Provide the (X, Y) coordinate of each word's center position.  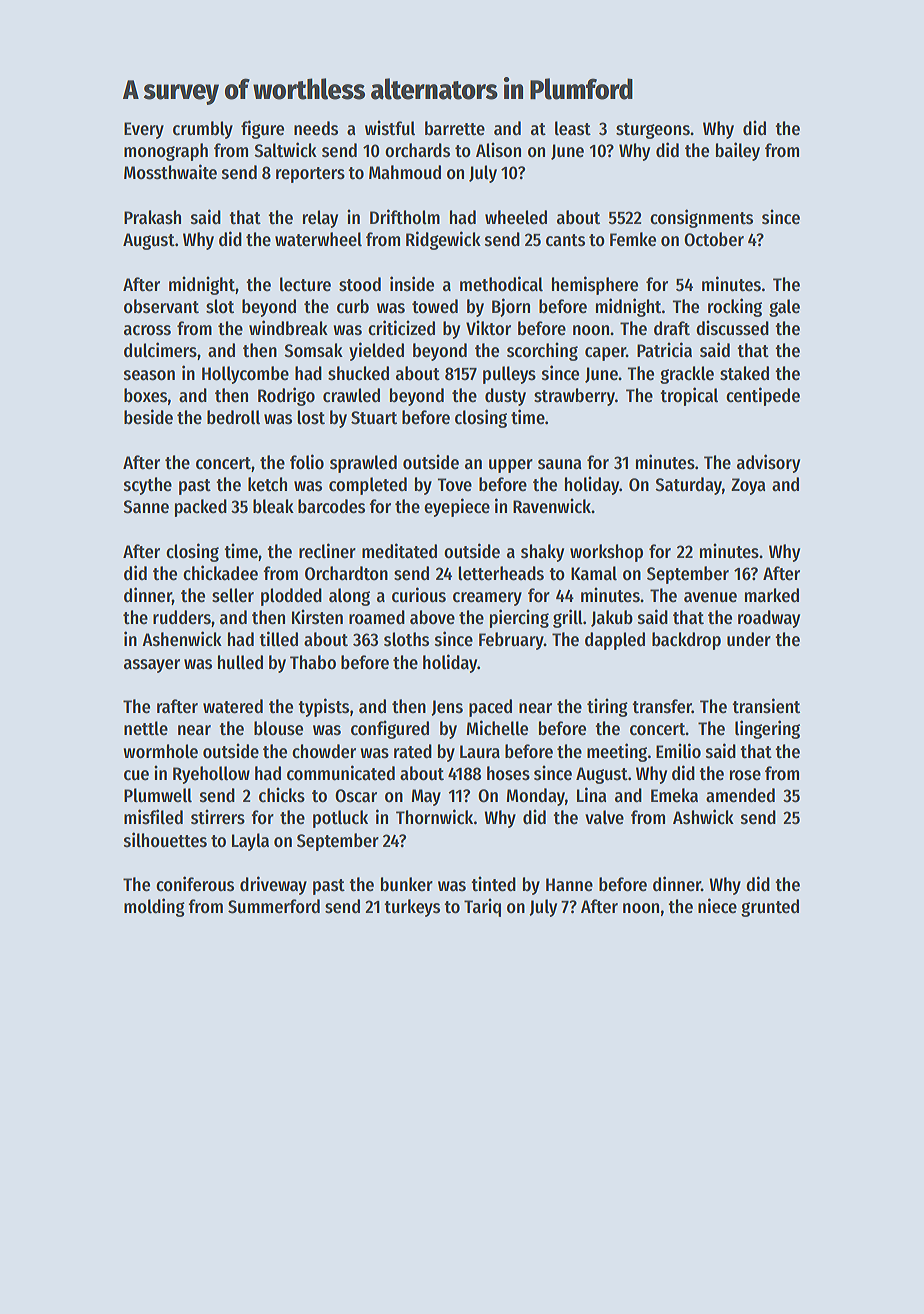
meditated (399, 551)
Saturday (688, 486)
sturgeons (653, 131)
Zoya (748, 486)
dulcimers (160, 350)
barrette (455, 128)
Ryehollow (211, 775)
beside (148, 417)
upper (511, 466)
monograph (166, 152)
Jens (447, 708)
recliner (327, 551)
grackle (687, 375)
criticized (401, 328)
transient (766, 706)
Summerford (274, 906)
